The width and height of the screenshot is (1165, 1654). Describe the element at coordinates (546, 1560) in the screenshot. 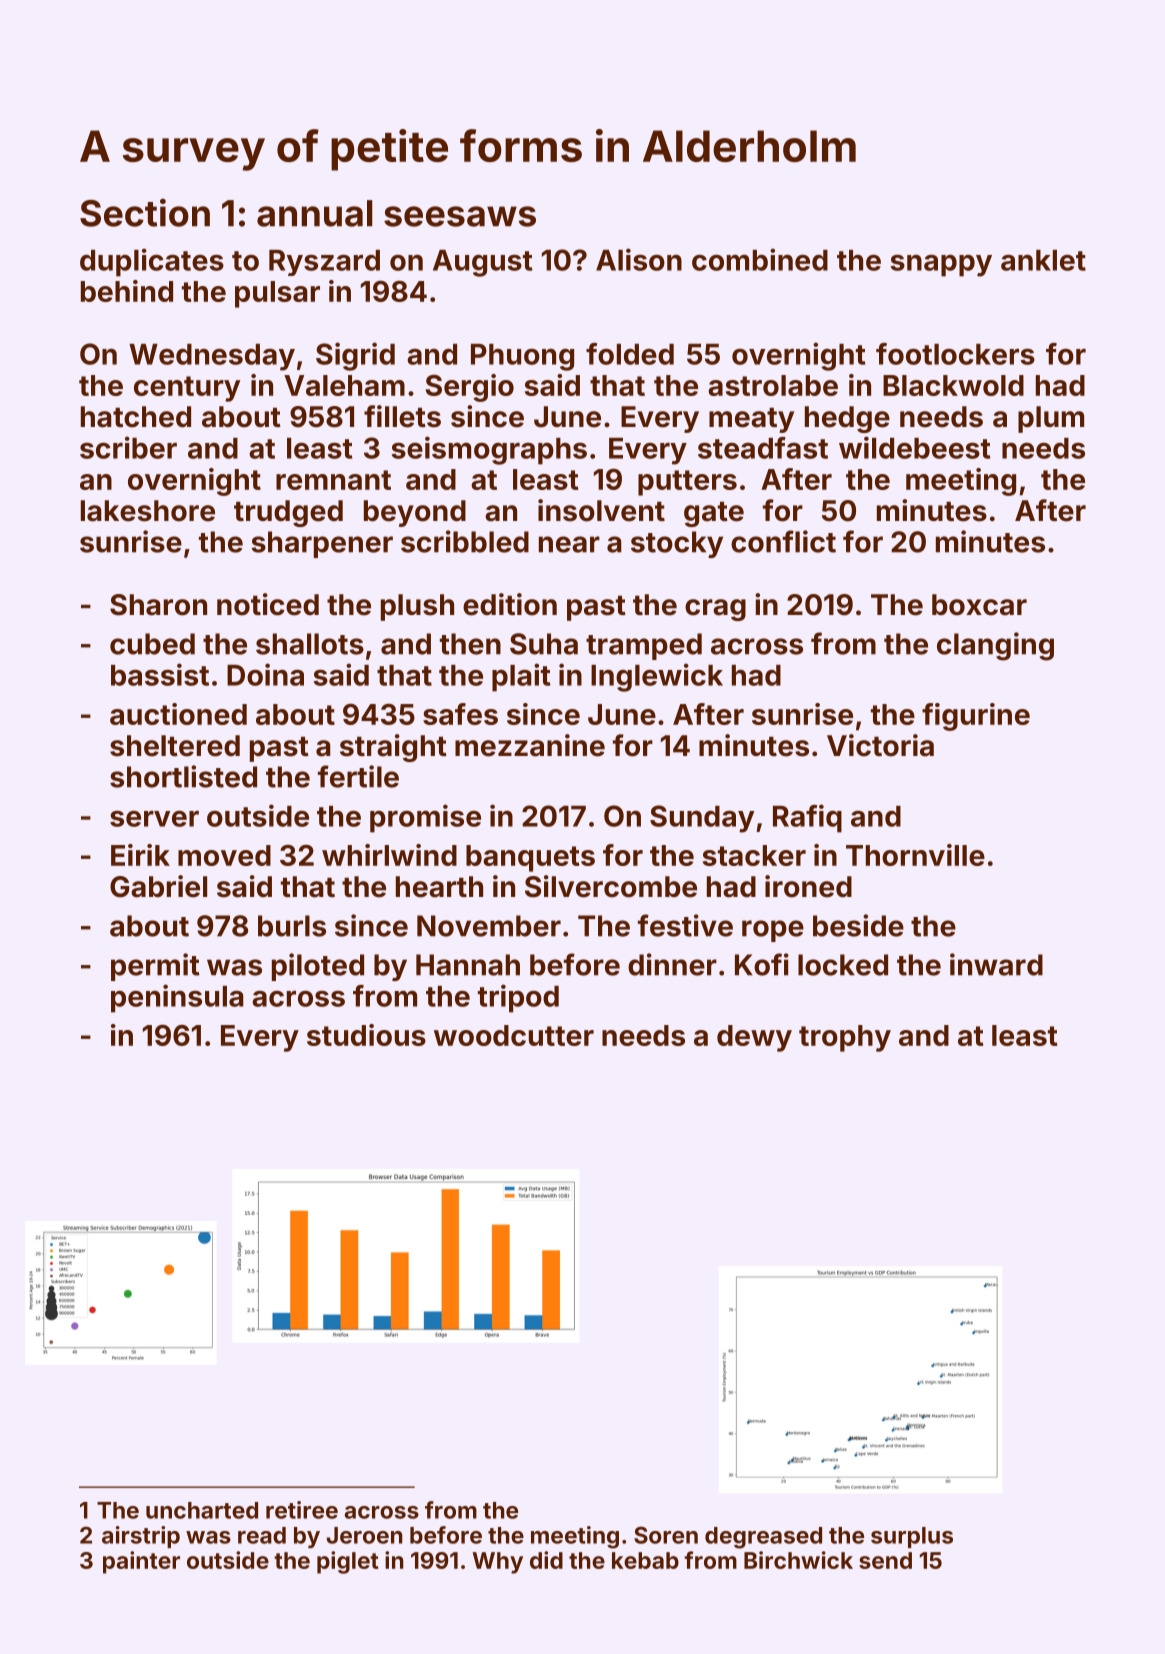

I see `did` at that location.
